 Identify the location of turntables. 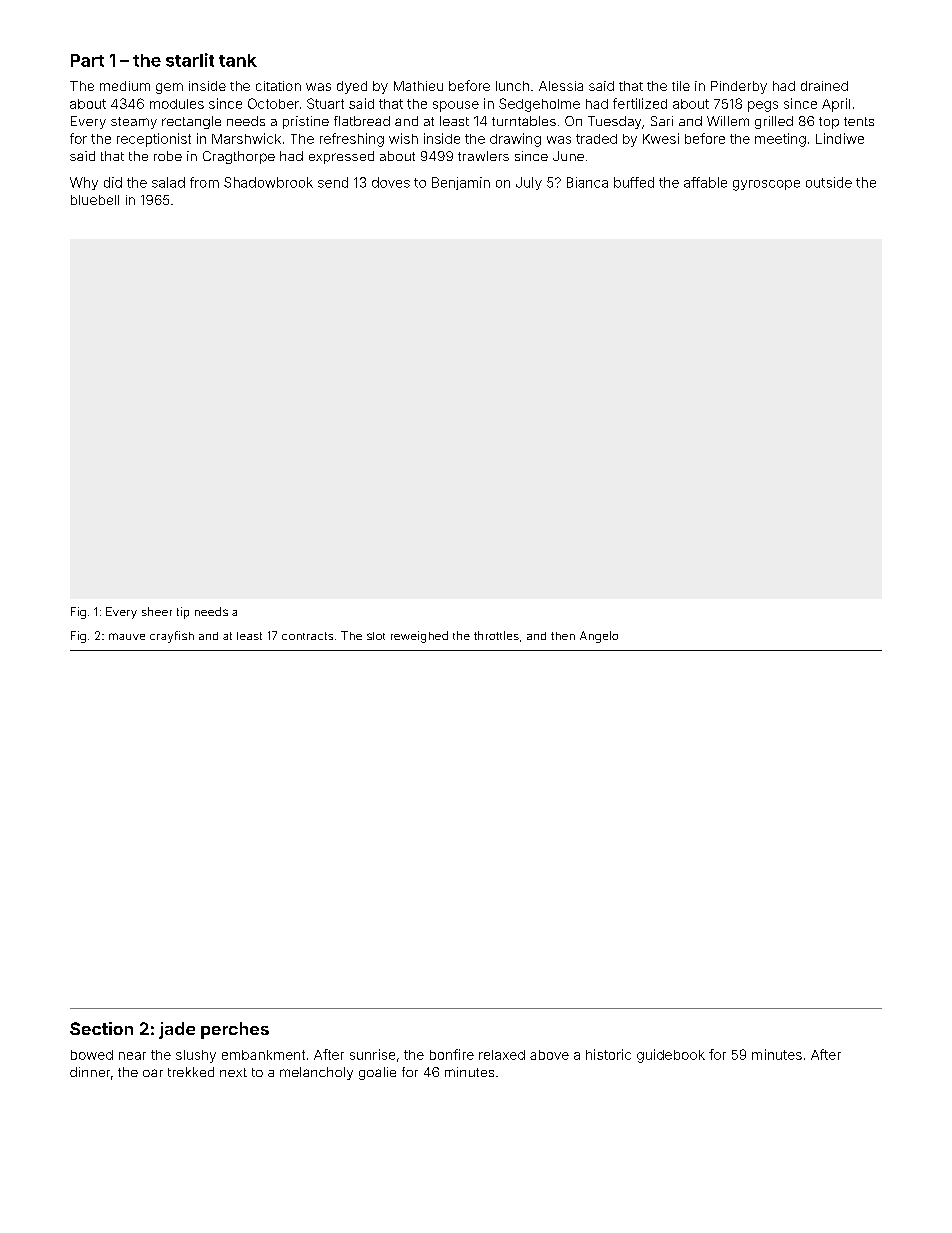
(524, 121).
